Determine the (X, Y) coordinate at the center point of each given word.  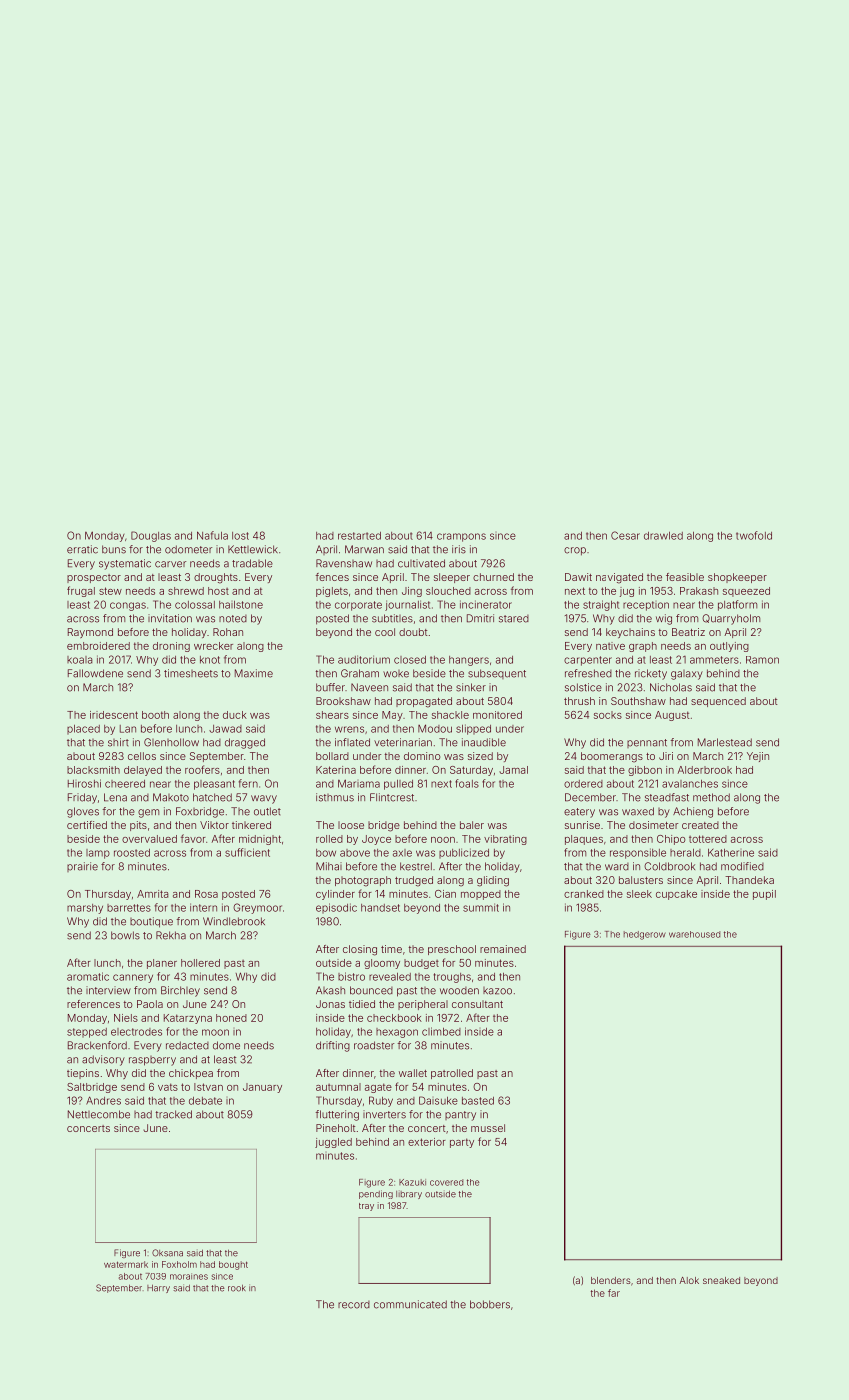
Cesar (625, 535)
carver (170, 564)
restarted (359, 536)
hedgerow (645, 935)
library (409, 1195)
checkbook (394, 1018)
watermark (126, 1264)
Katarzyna (188, 1019)
